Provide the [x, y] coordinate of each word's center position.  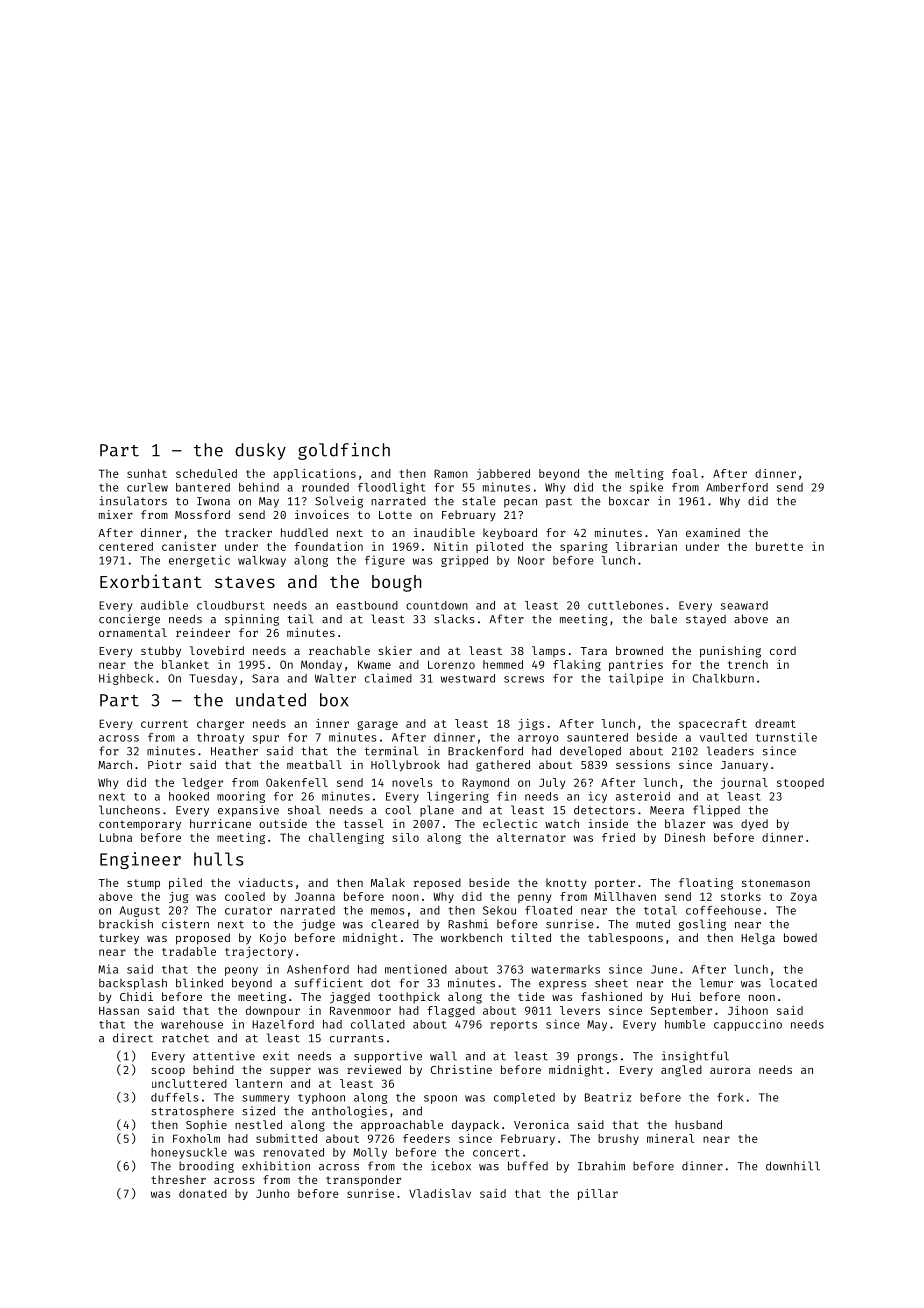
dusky [260, 451]
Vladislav [440, 1193]
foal [685, 473]
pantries [636, 665]
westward [468, 678]
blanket [185, 664]
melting [639, 474]
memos [388, 911]
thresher [178, 1179]
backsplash [133, 984]
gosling [702, 925]
